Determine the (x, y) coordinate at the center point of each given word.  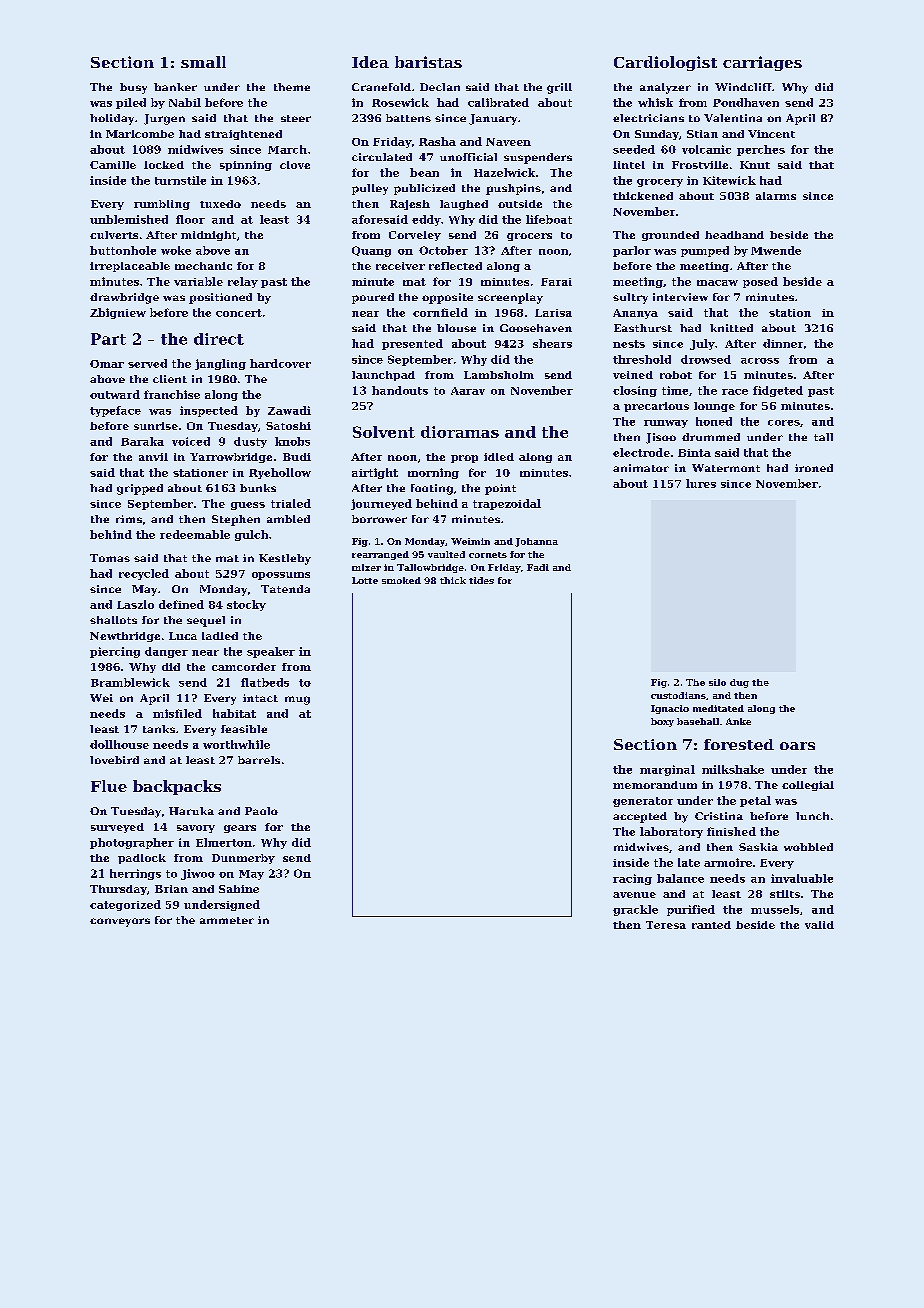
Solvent (384, 432)
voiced (191, 441)
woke (176, 250)
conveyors (120, 922)
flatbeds (265, 682)
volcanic (706, 149)
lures (701, 483)
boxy (662, 722)
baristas (428, 62)
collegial (808, 786)
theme (292, 87)
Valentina (733, 118)
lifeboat (549, 219)
